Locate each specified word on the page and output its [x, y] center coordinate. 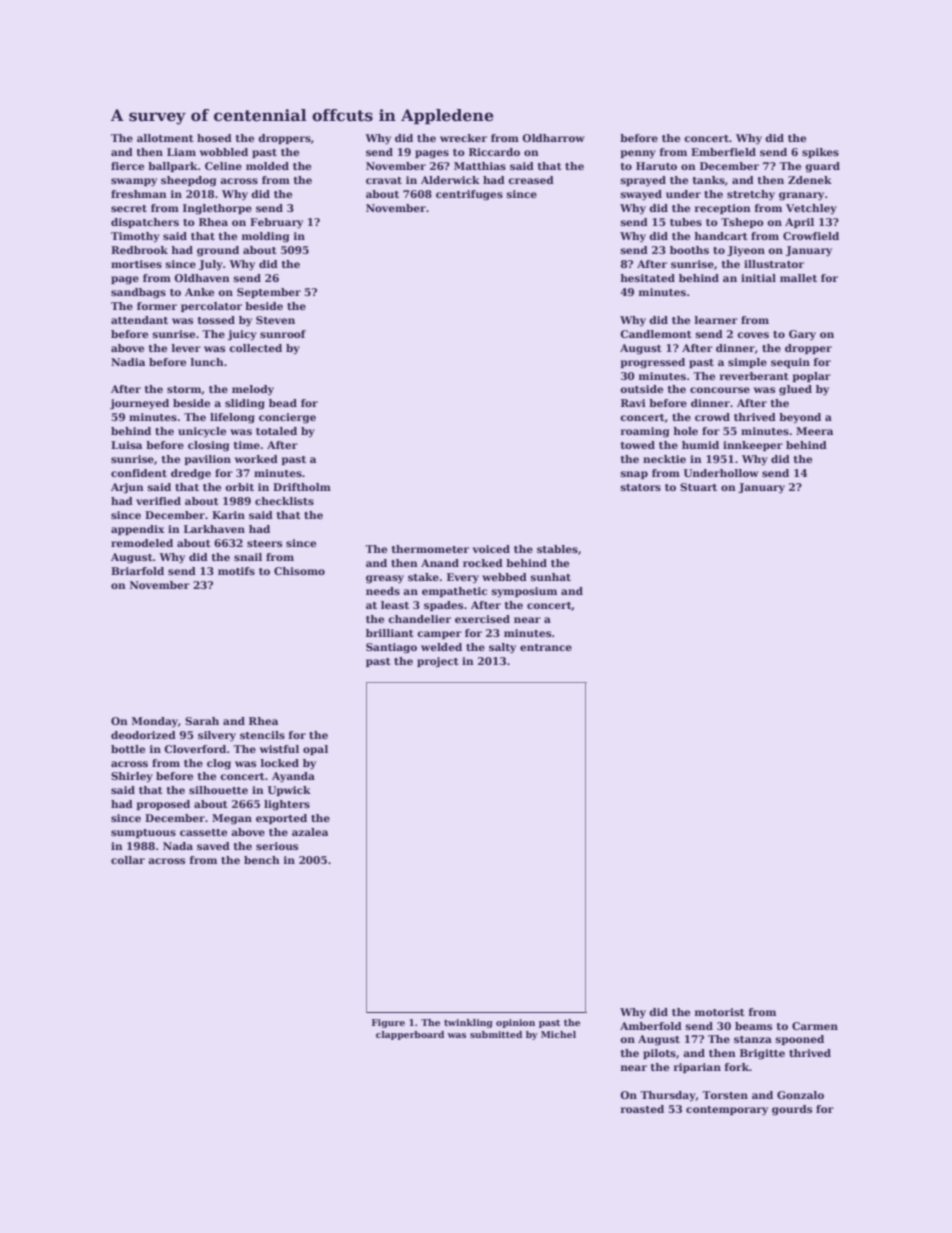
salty [502, 648]
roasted [642, 1109]
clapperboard [410, 1035]
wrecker [463, 138]
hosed [214, 138]
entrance [546, 647]
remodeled [142, 543]
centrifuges [469, 195]
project [438, 662]
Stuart [698, 487]
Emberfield [723, 152]
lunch [207, 362]
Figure [388, 1023]
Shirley [132, 777]
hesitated [648, 278]
